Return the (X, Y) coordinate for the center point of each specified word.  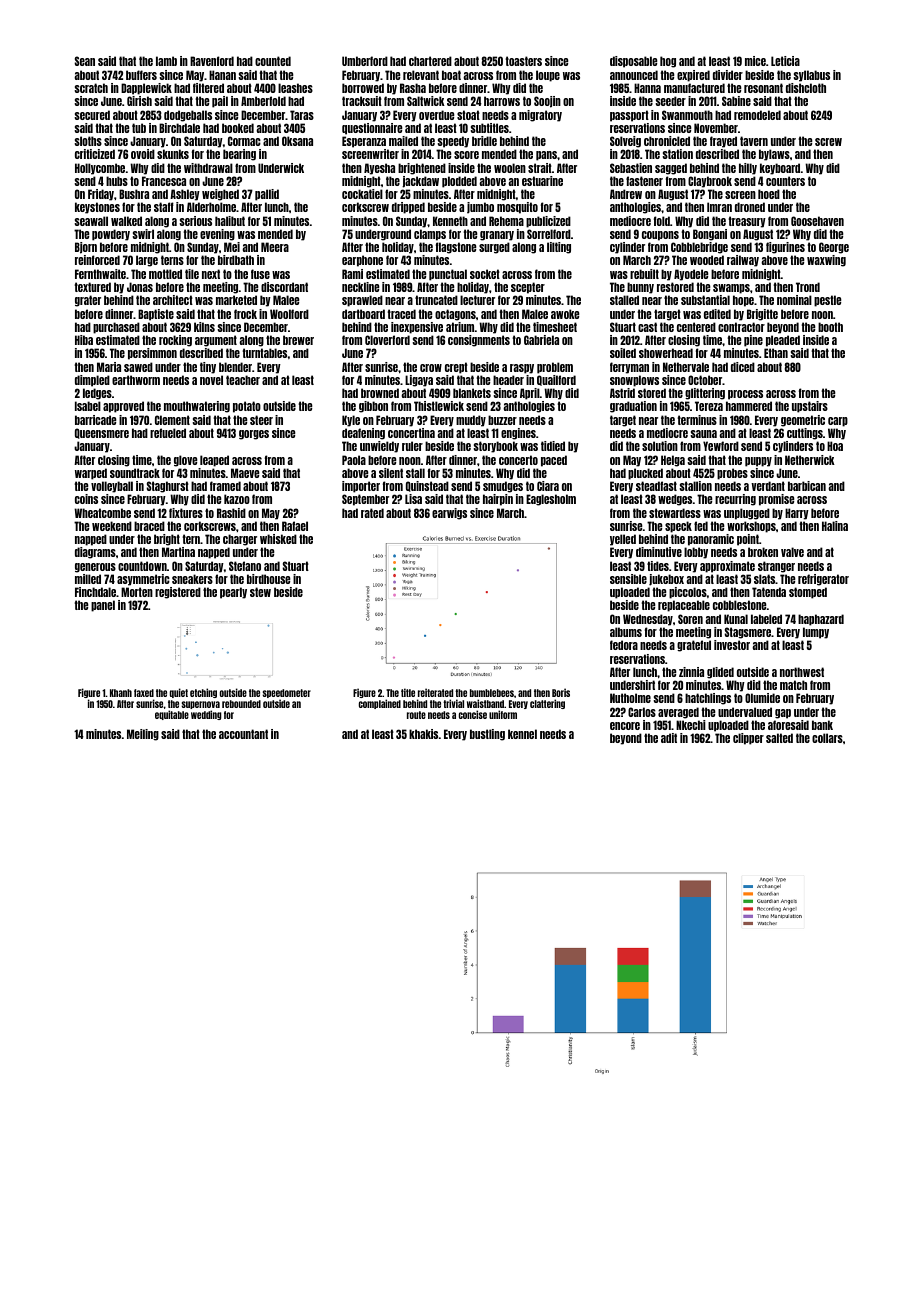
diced (743, 367)
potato (247, 407)
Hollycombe (100, 169)
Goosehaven (817, 221)
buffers (141, 75)
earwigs (449, 514)
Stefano (245, 566)
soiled (623, 353)
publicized (548, 222)
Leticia (785, 61)
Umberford (365, 61)
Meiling (143, 735)
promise (776, 500)
